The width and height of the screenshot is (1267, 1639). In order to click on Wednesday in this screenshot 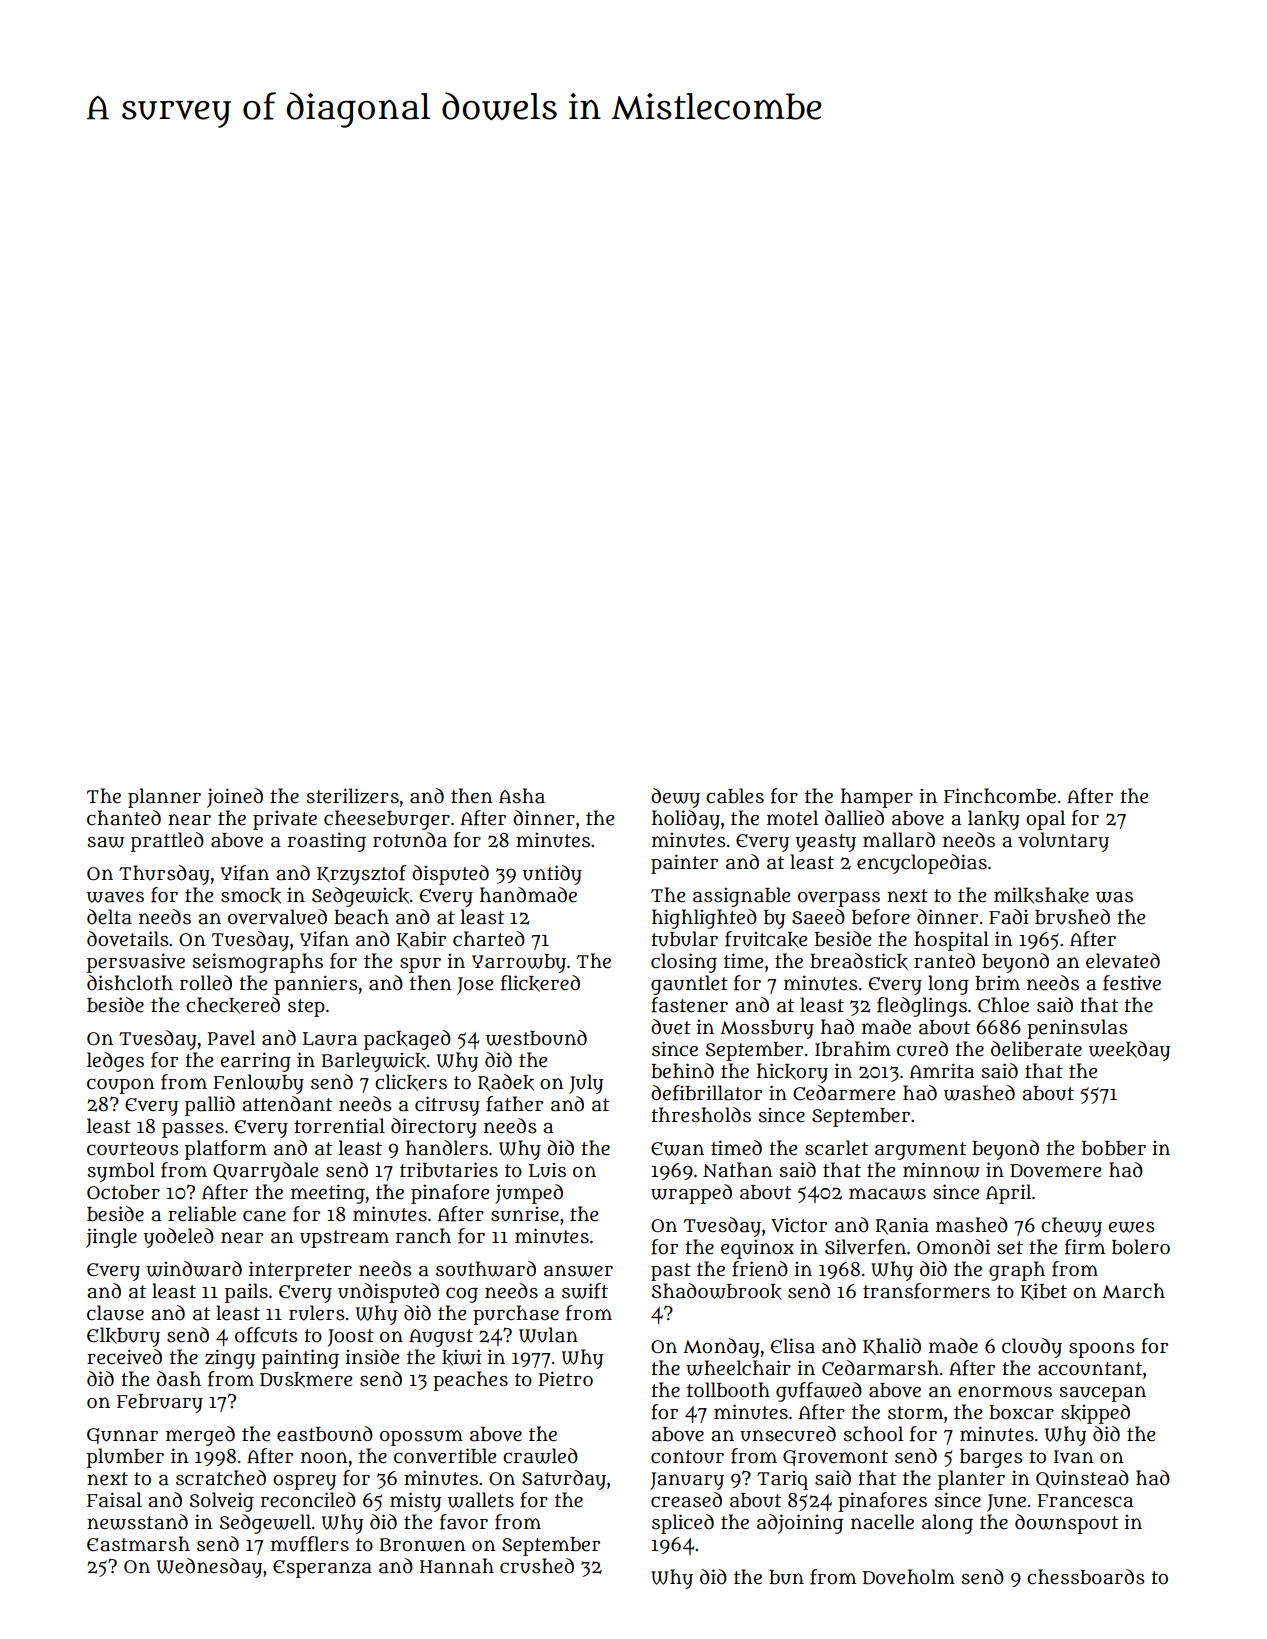, I will do `click(209, 1568)`.
